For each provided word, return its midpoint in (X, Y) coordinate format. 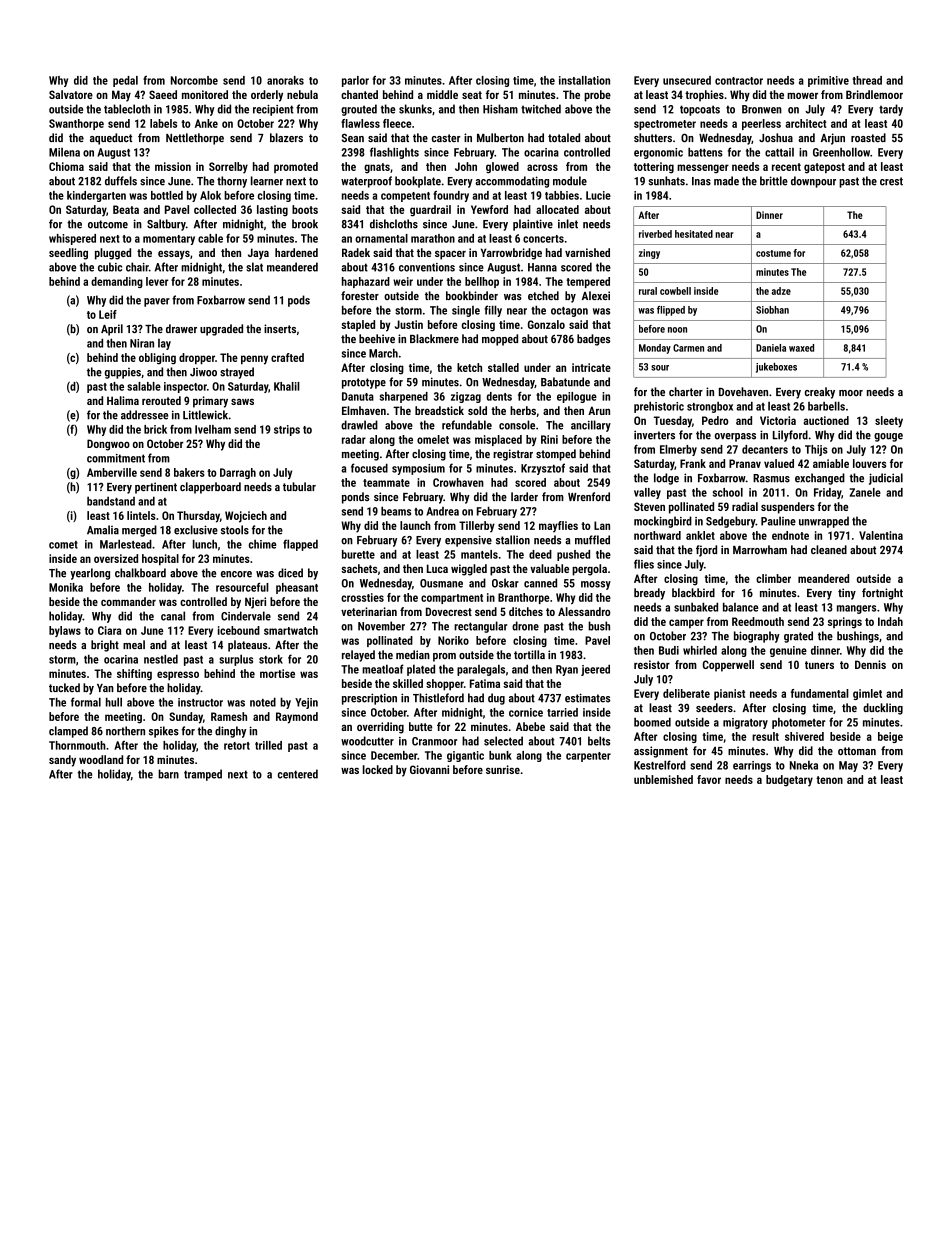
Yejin (306, 703)
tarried (562, 712)
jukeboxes (776, 368)
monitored (205, 94)
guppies (123, 373)
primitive (828, 81)
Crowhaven (458, 482)
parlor (355, 81)
